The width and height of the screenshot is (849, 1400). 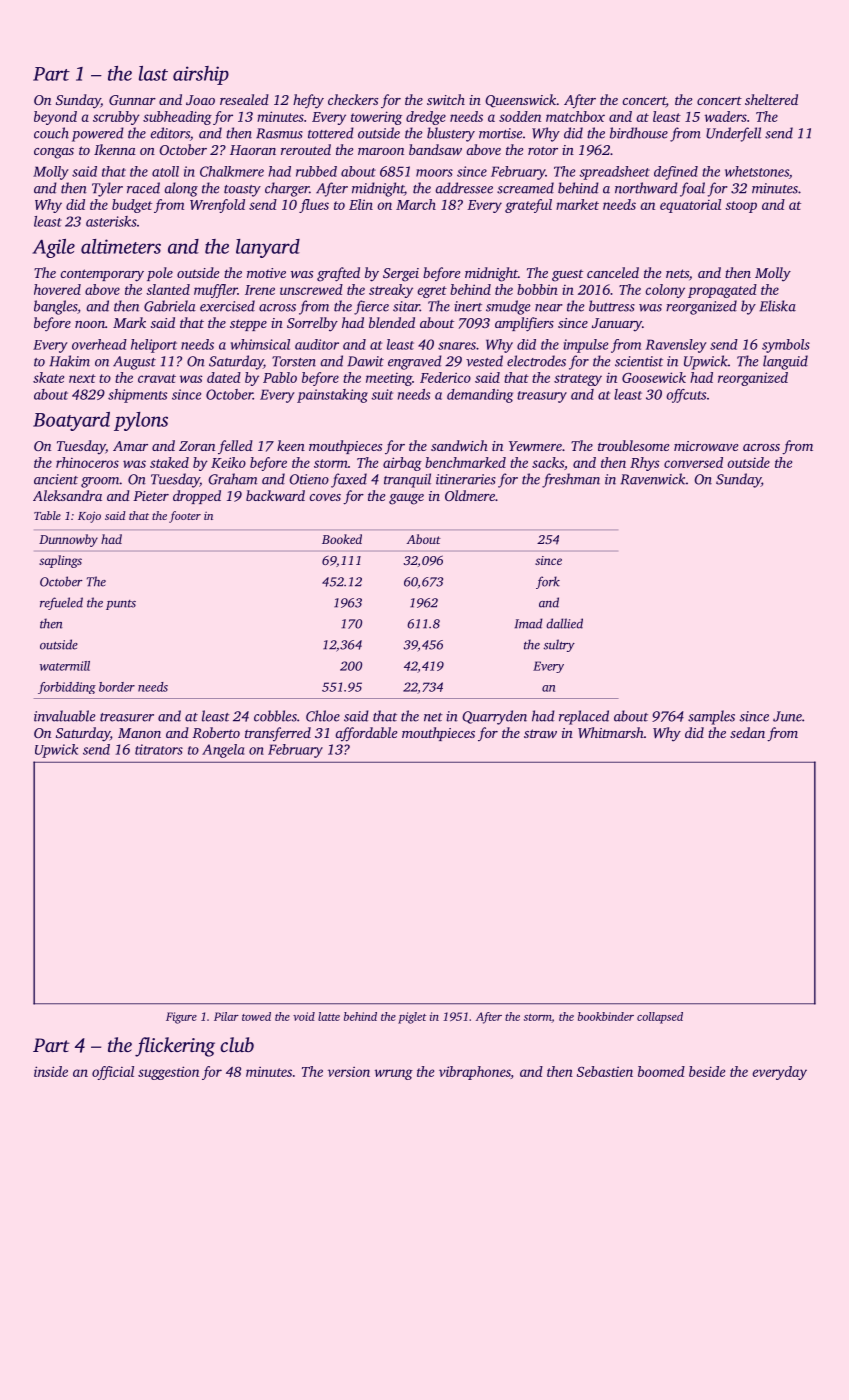 What do you see at coordinates (559, 645) in the screenshot?
I see `sultry` at bounding box center [559, 645].
